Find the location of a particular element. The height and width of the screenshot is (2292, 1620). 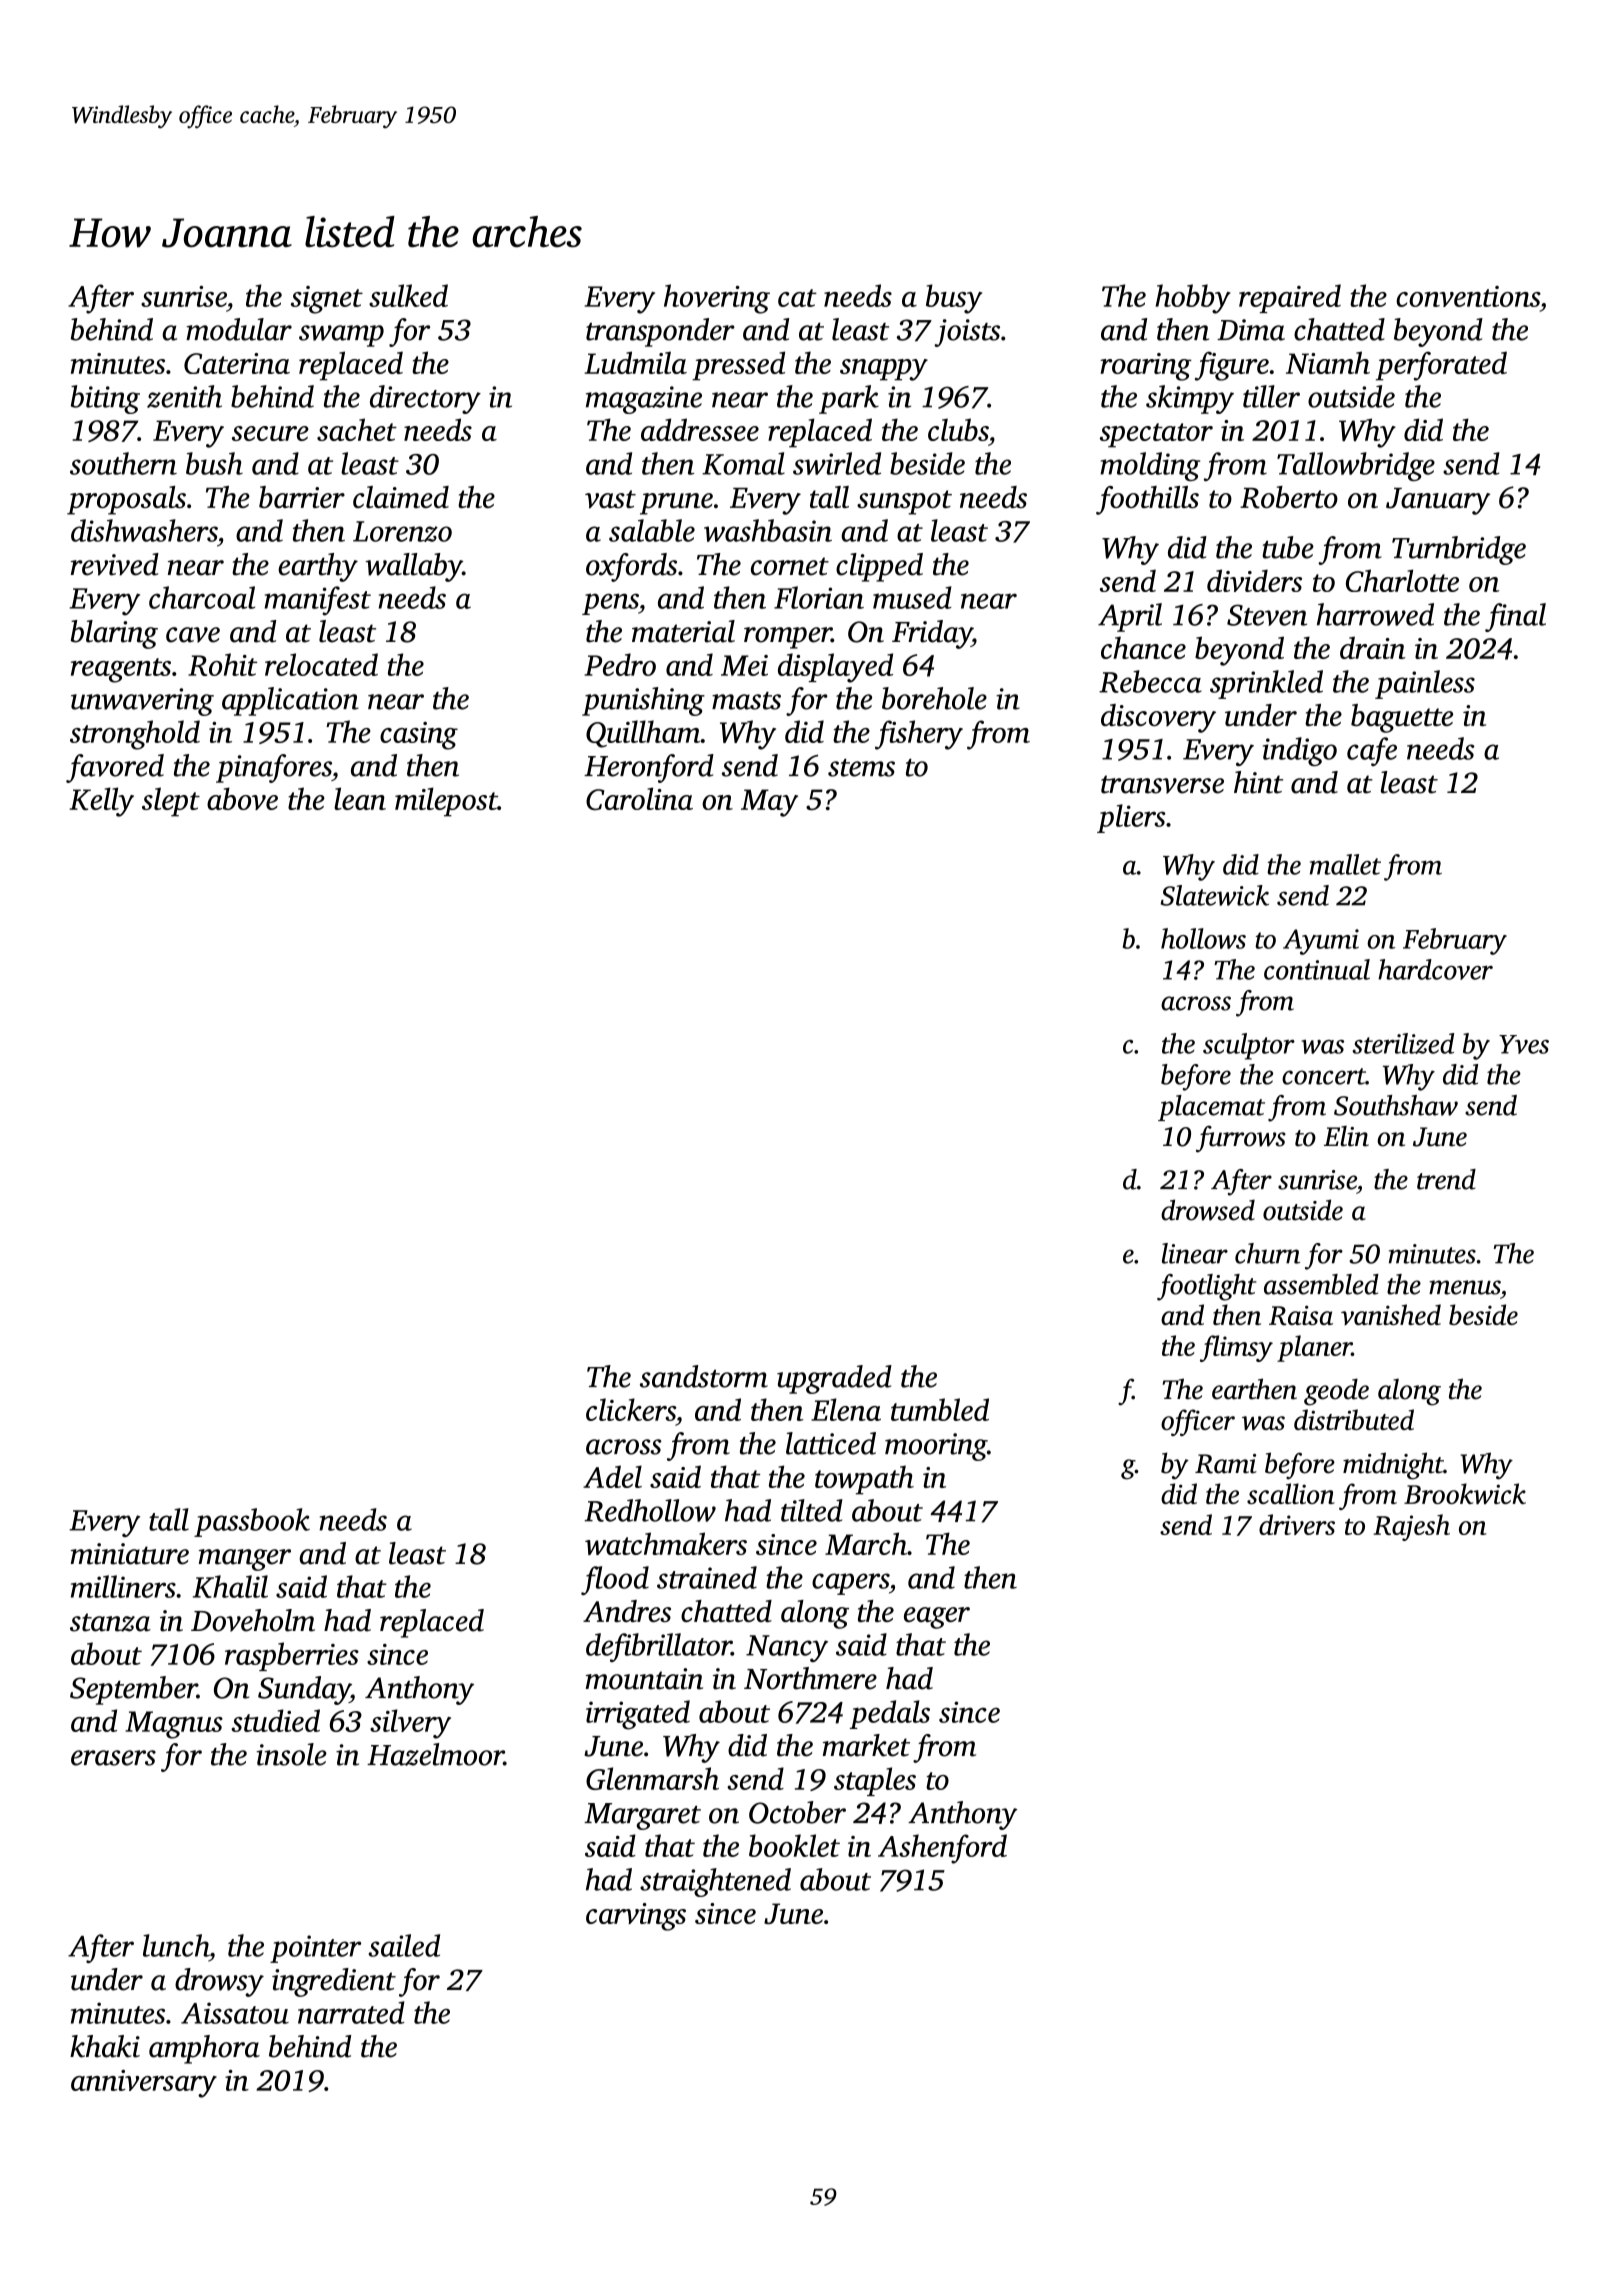

hobby is located at coordinates (1193, 299).
